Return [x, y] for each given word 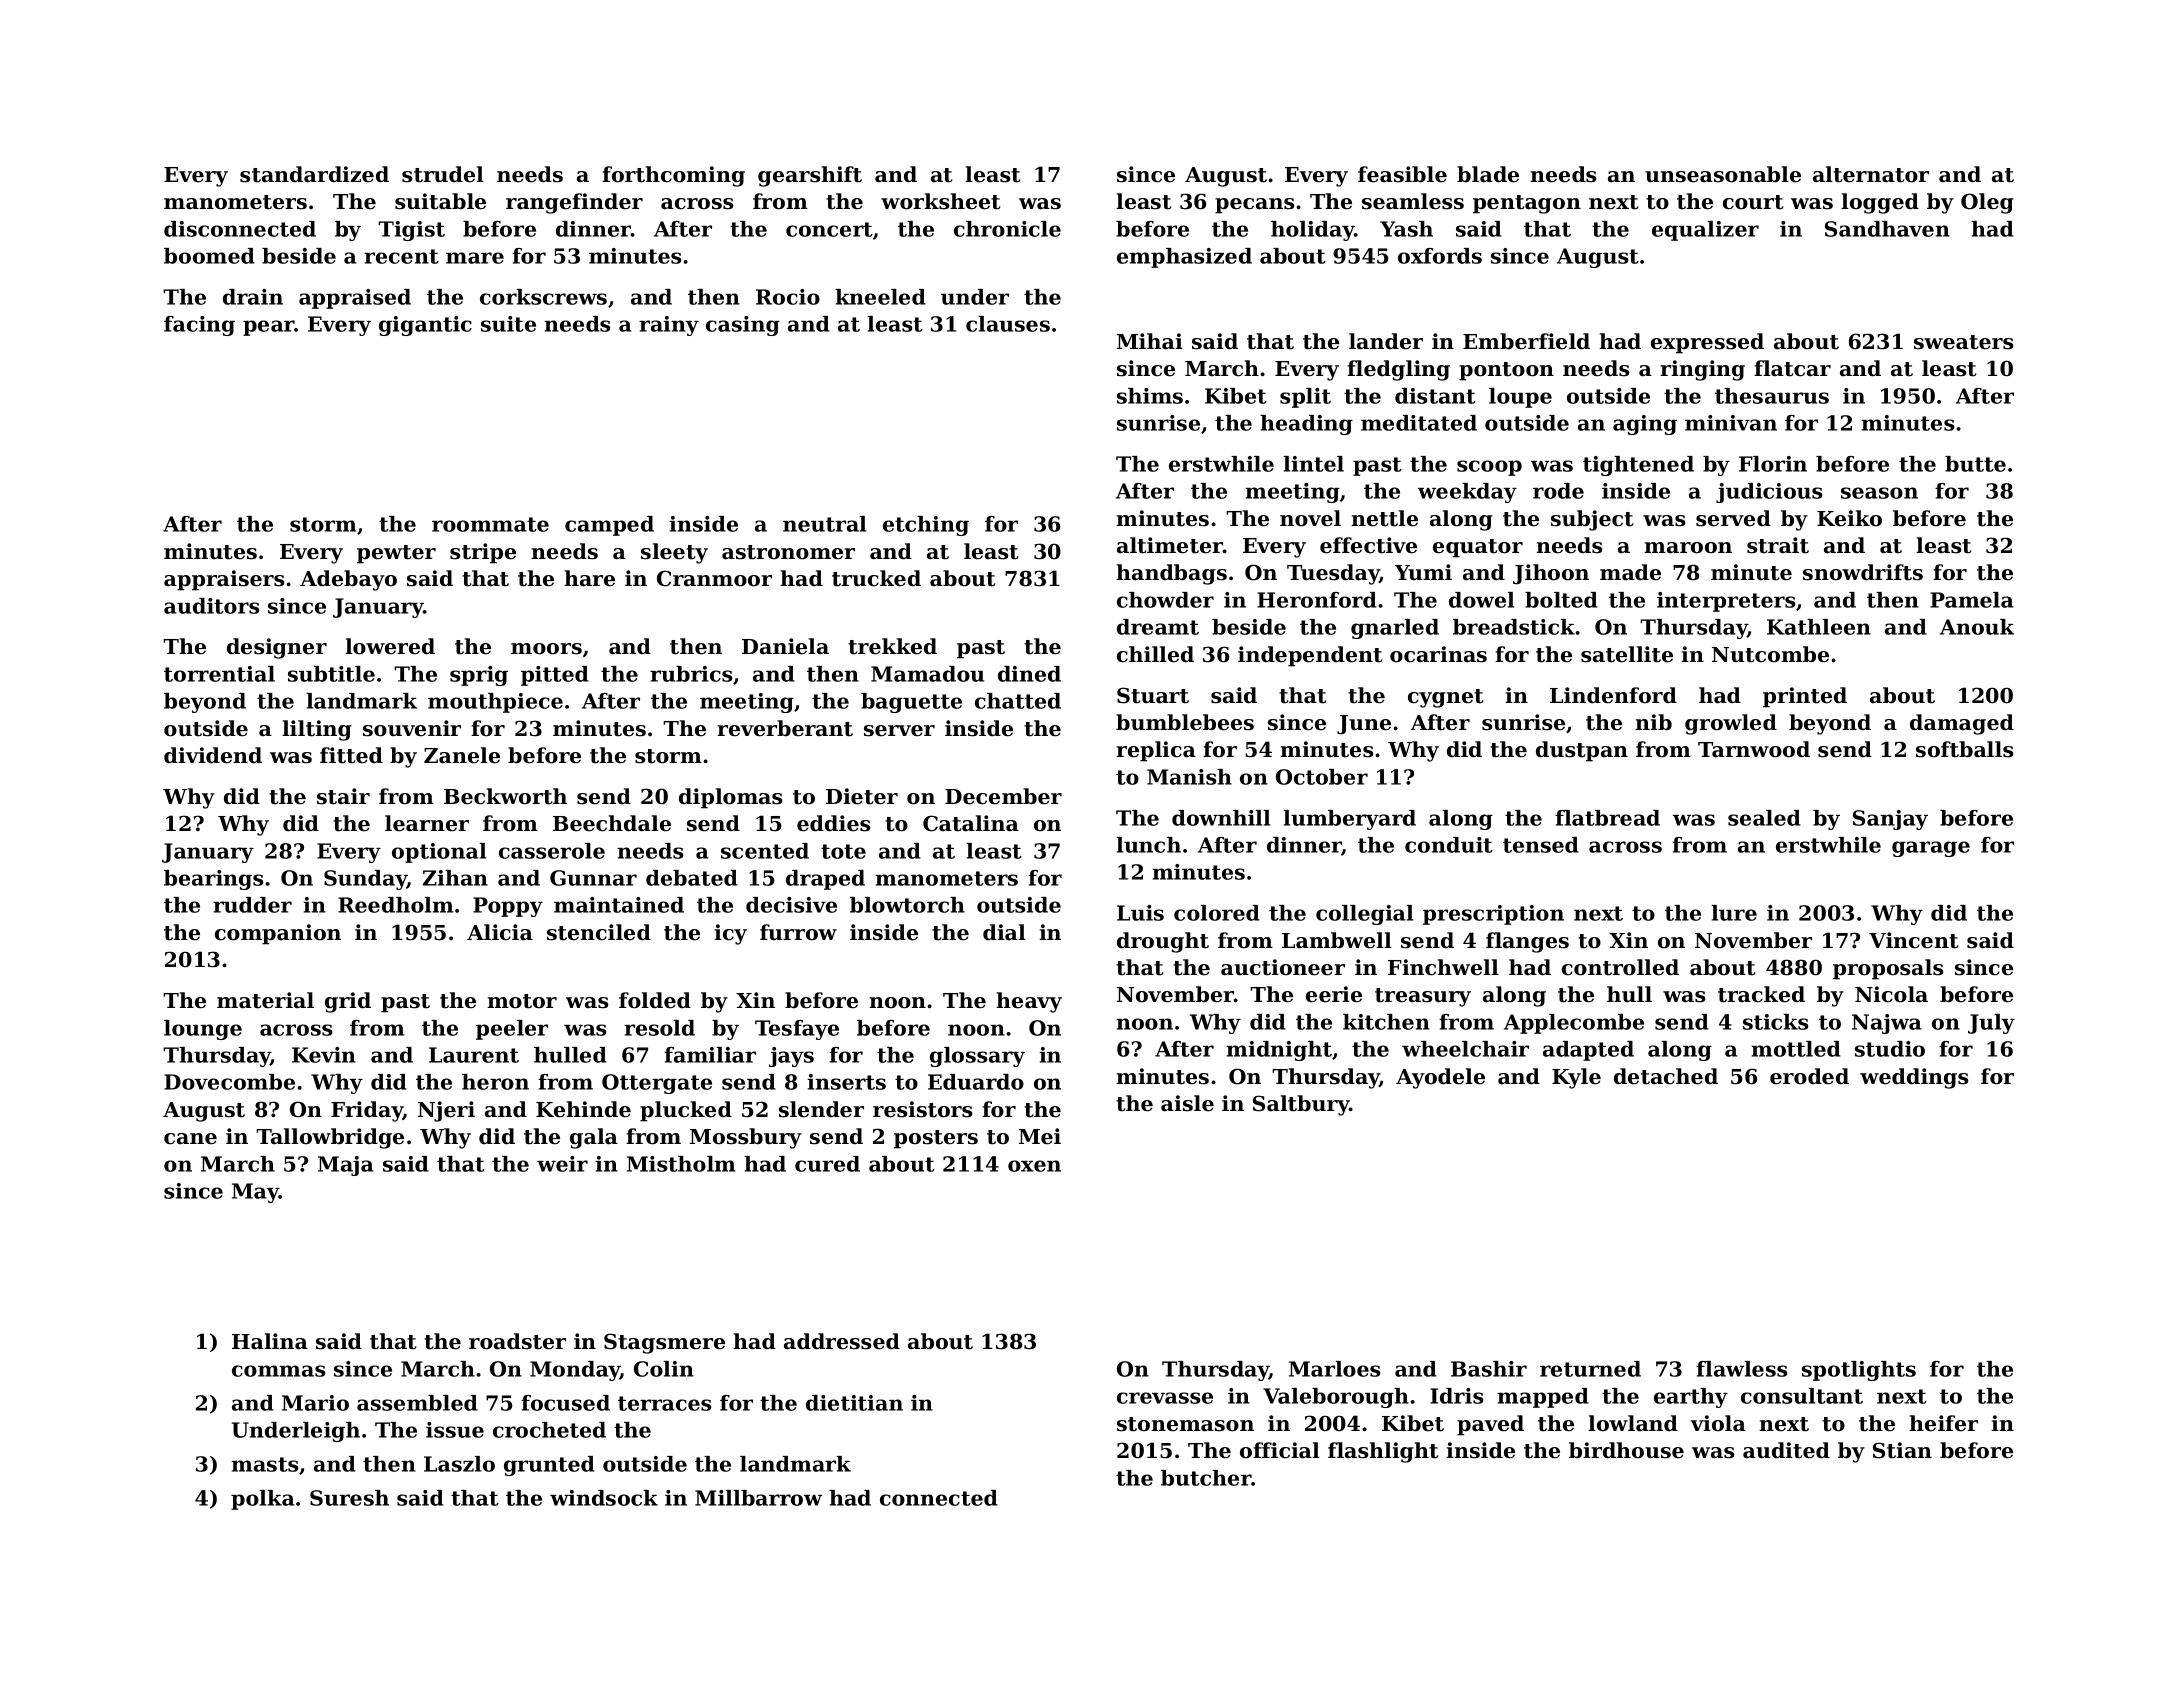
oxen [1034, 1166]
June [1364, 725]
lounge [203, 1030]
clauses [1008, 324]
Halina [270, 1341]
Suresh [349, 1498]
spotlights [1859, 1371]
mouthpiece [495, 703]
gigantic [425, 326]
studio [1890, 1049]
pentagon [1527, 204]
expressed [1707, 343]
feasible [1402, 174]
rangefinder [574, 203]
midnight [1279, 1051]
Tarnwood [1754, 749]
